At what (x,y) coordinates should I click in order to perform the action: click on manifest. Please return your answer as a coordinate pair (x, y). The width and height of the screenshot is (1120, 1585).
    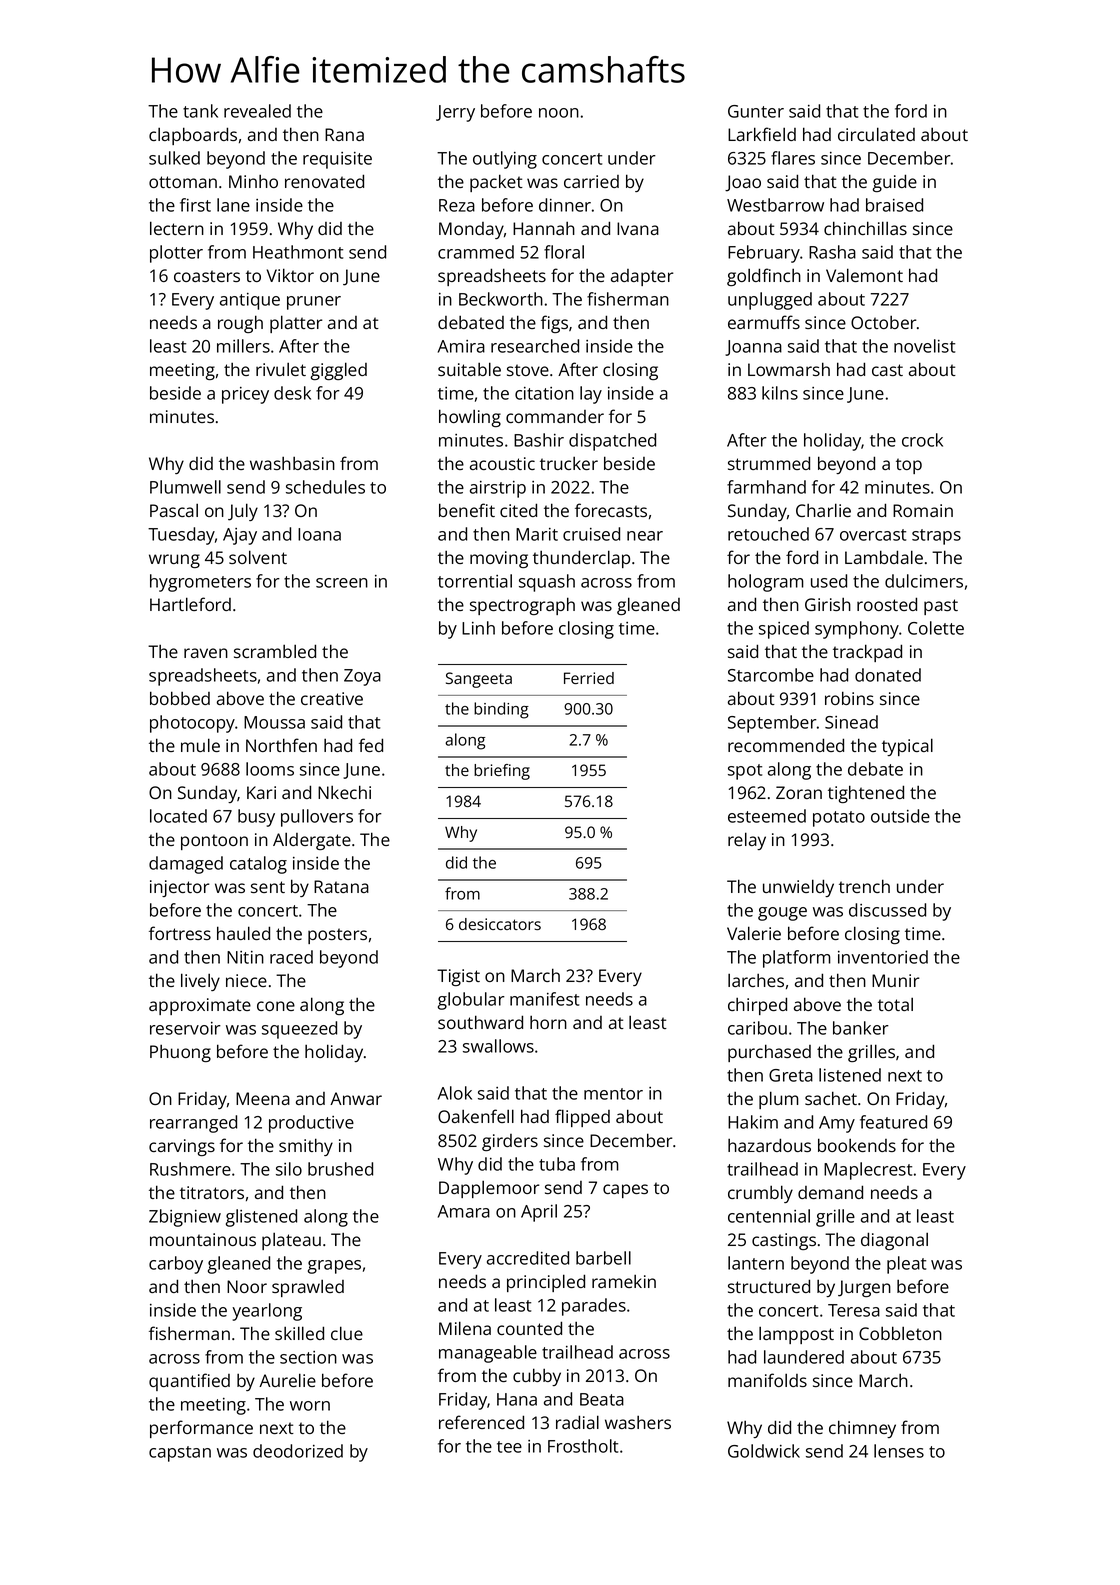
    Looking at the image, I should click on (544, 999).
